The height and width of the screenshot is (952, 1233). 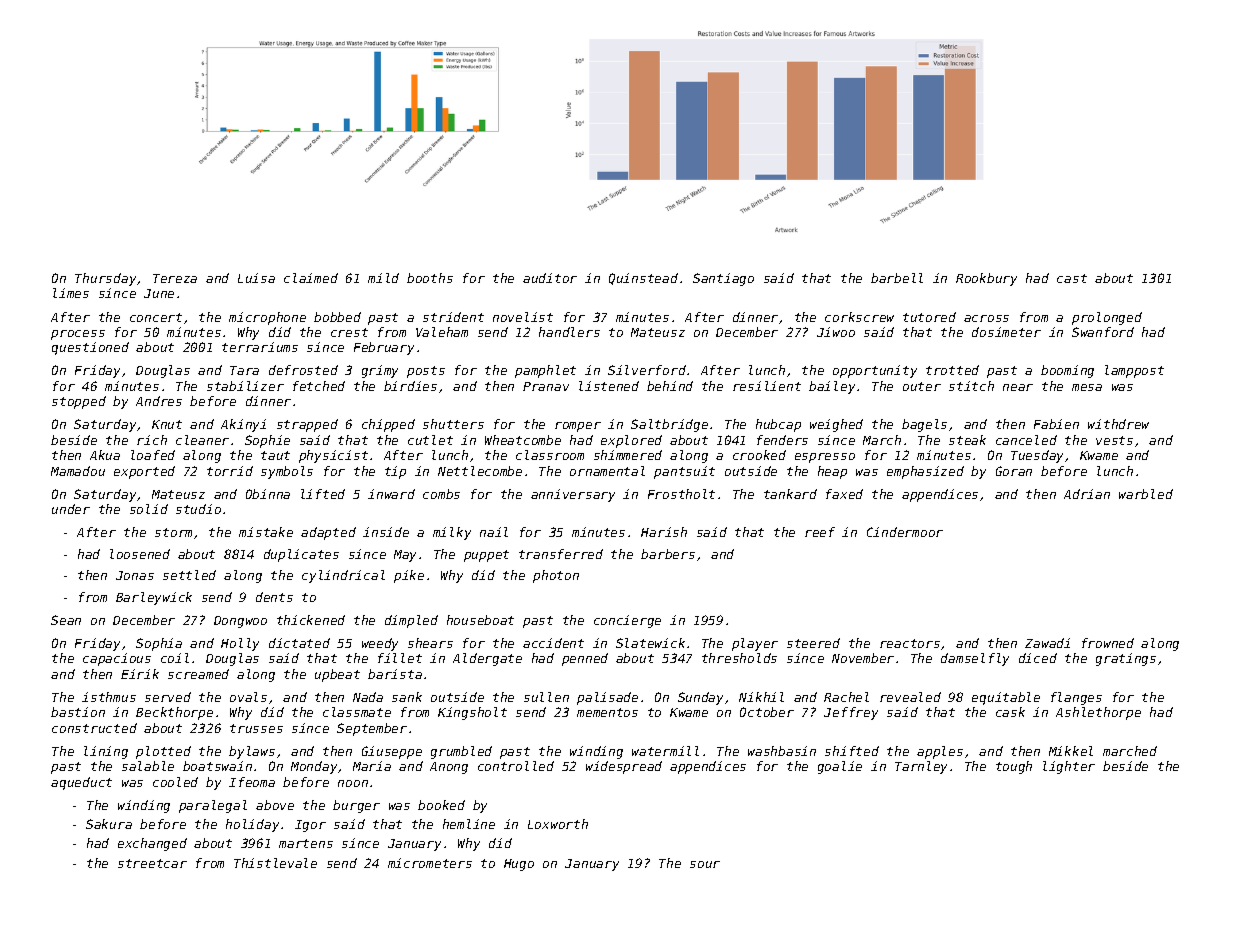 What do you see at coordinates (303, 370) in the screenshot?
I see `defrosted` at bounding box center [303, 370].
